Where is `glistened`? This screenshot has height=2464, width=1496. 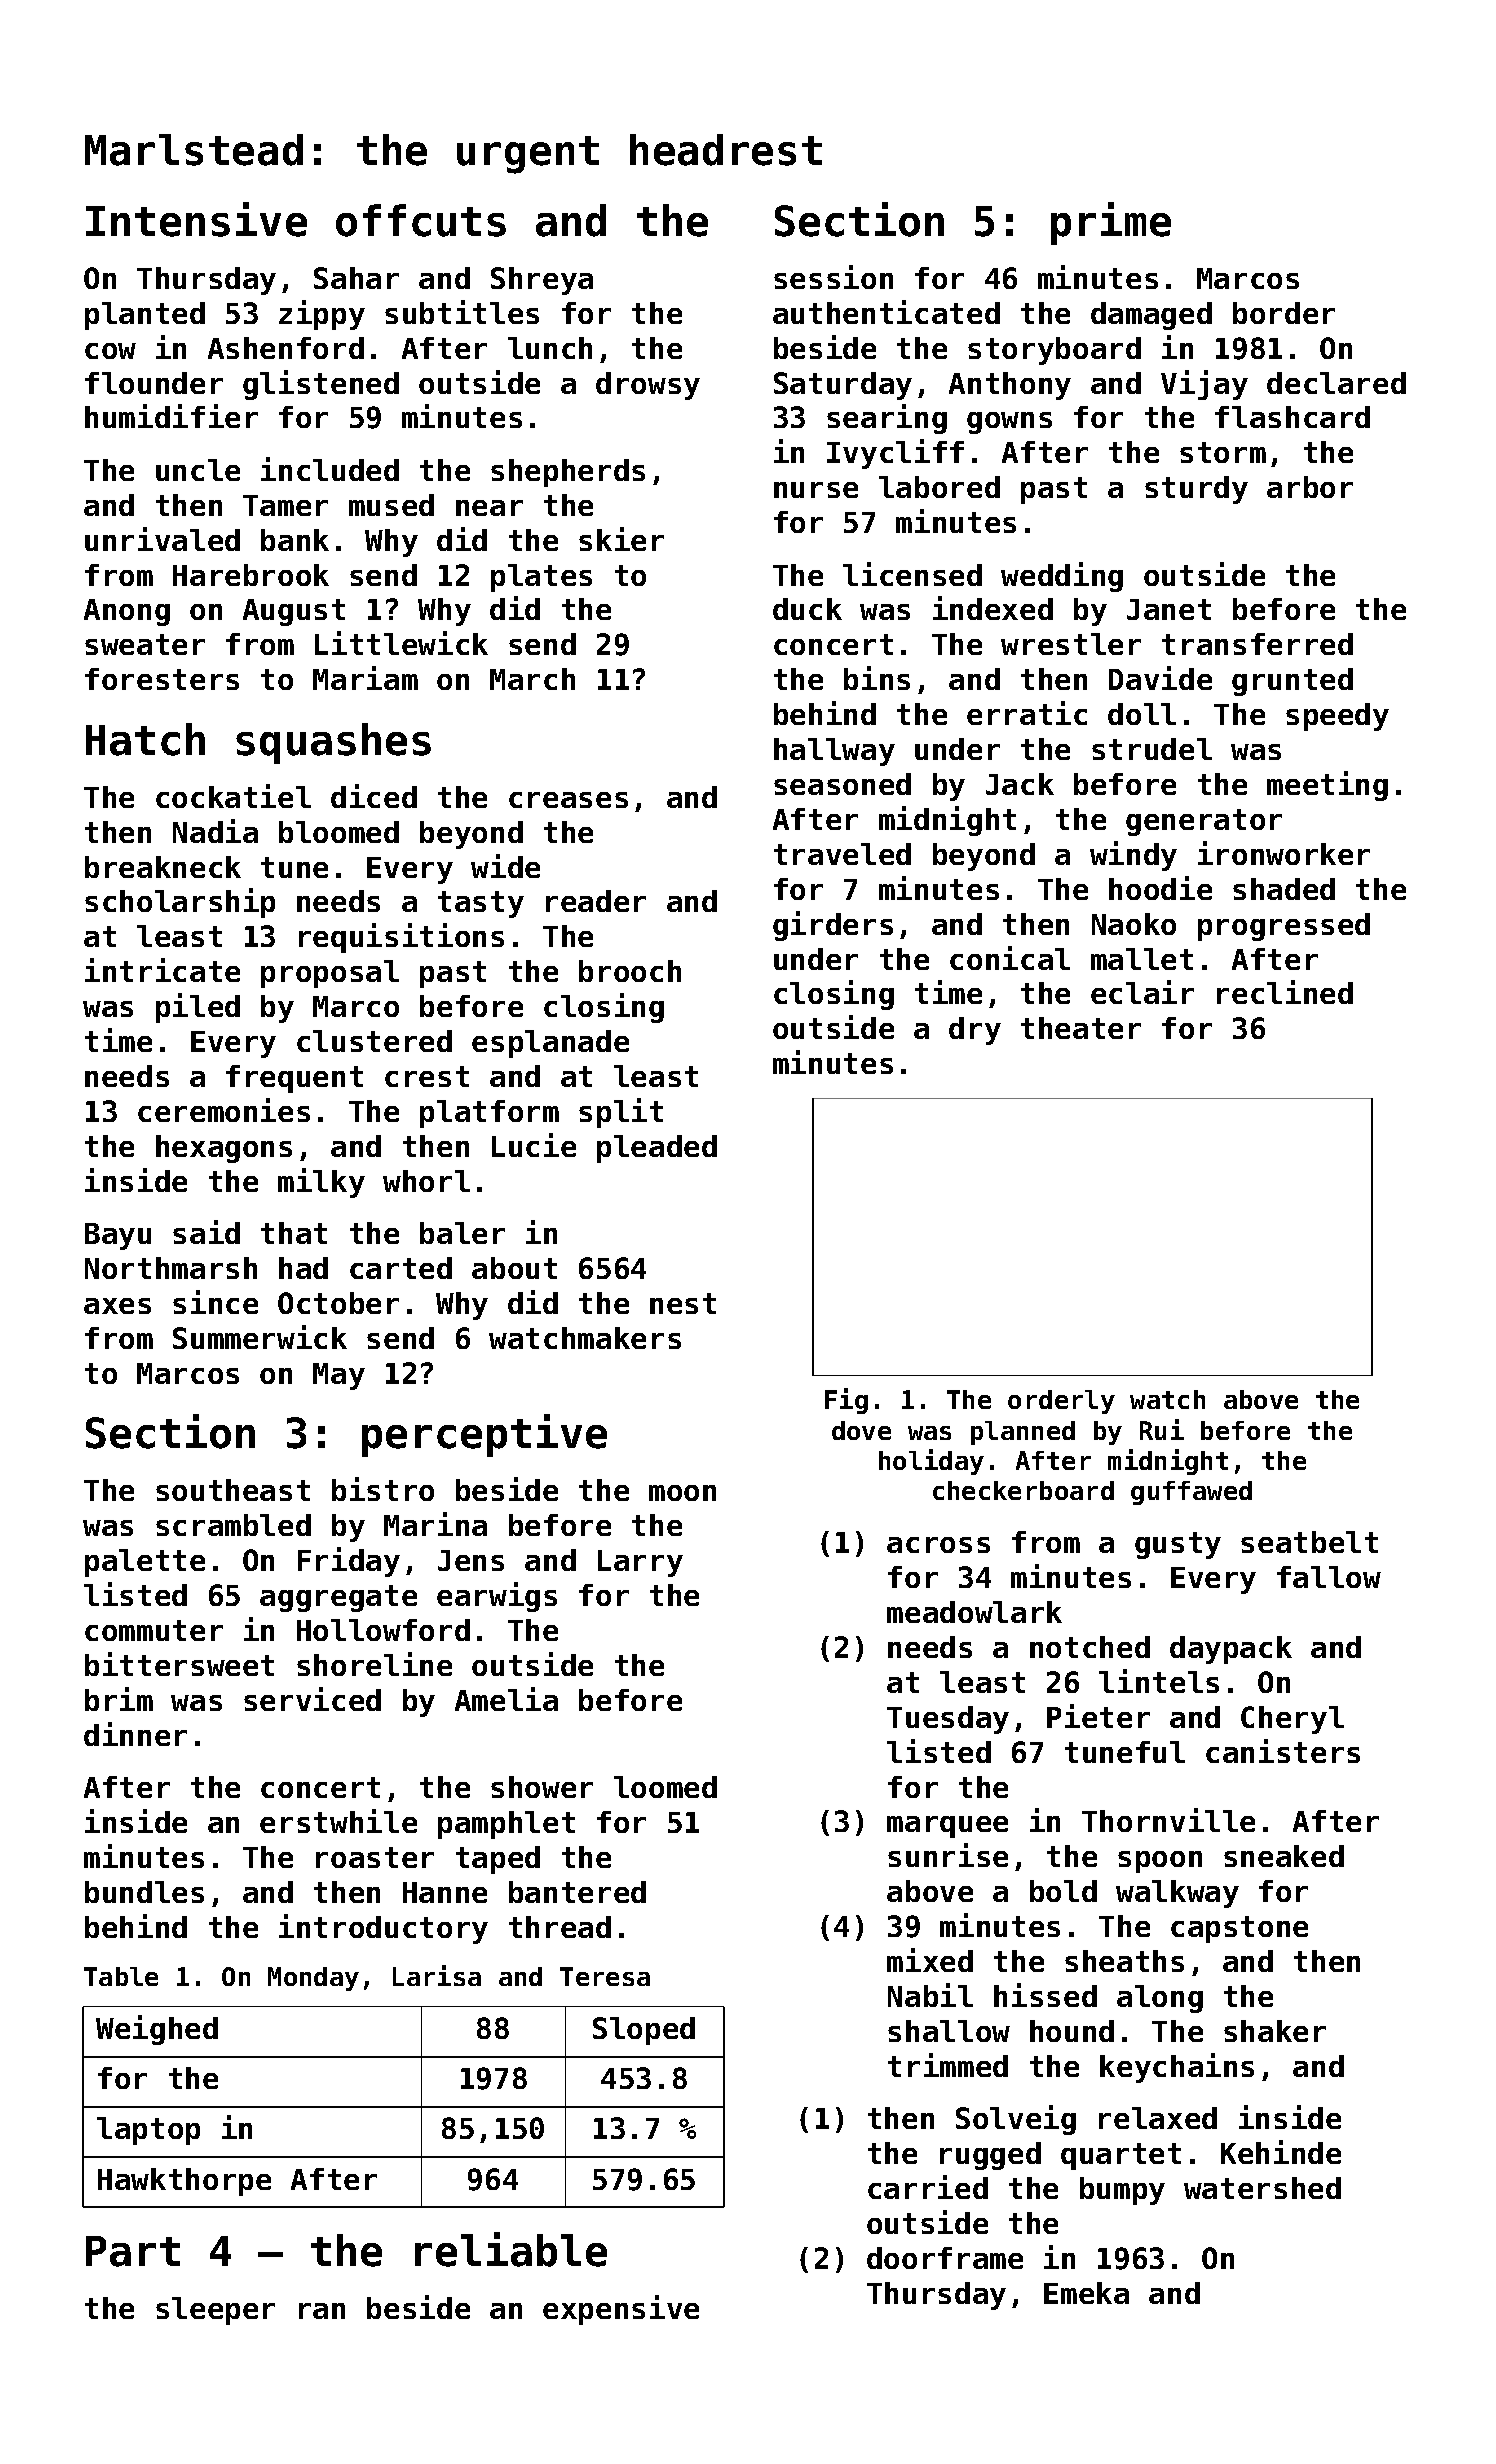
glistened is located at coordinates (321, 385).
